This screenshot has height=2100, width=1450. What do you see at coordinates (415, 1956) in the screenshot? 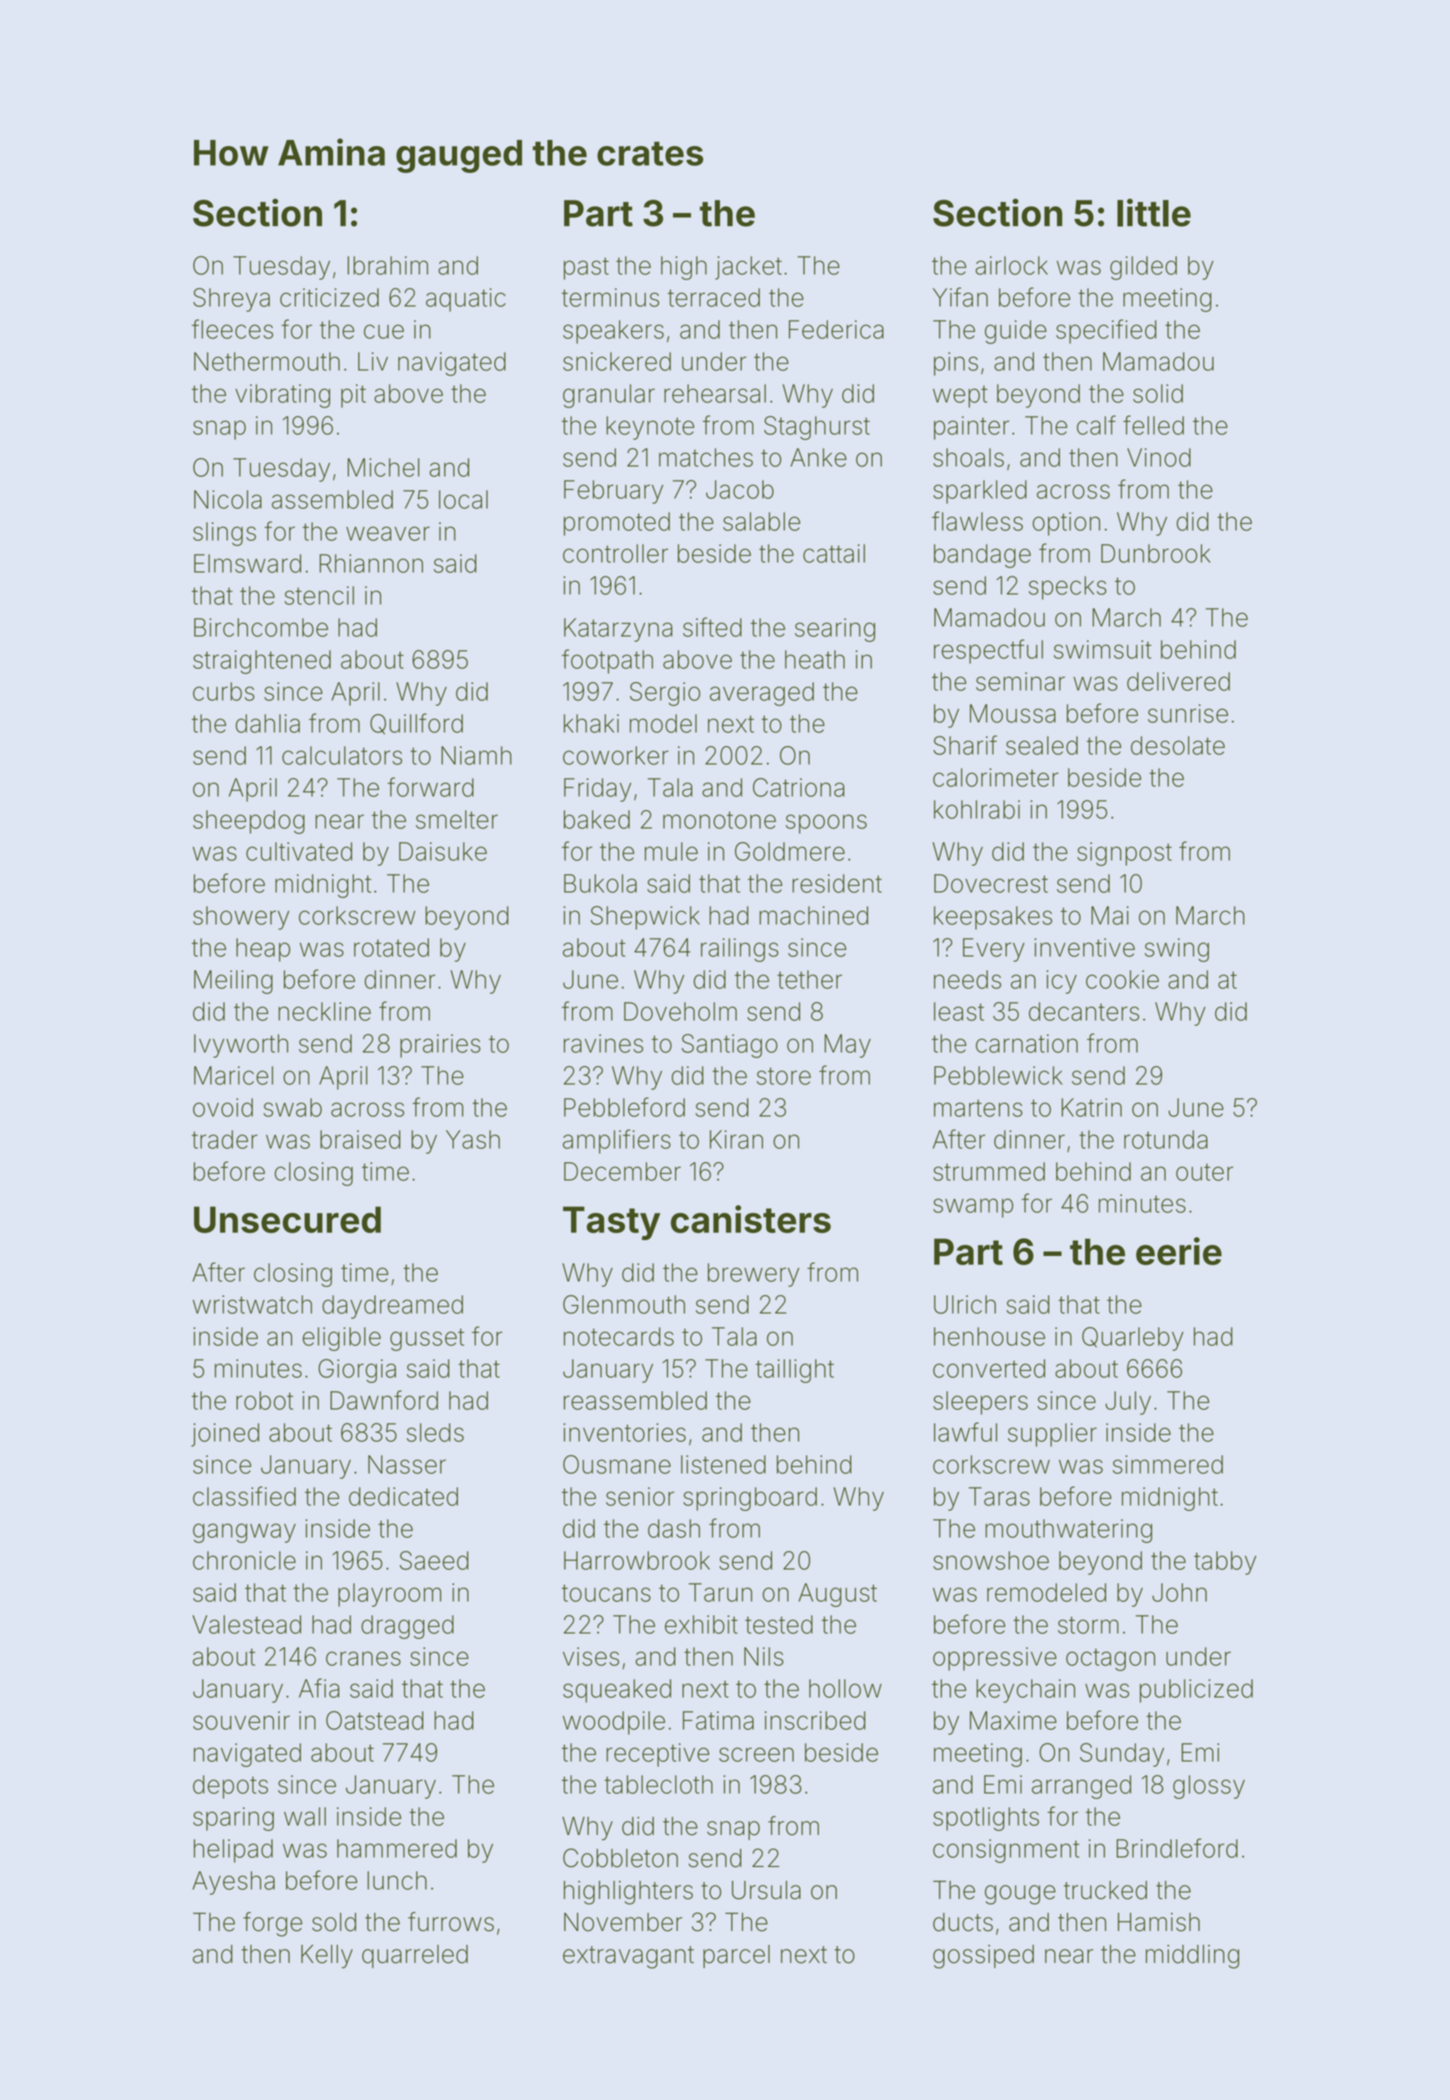
I see `quarreled` at bounding box center [415, 1956].
